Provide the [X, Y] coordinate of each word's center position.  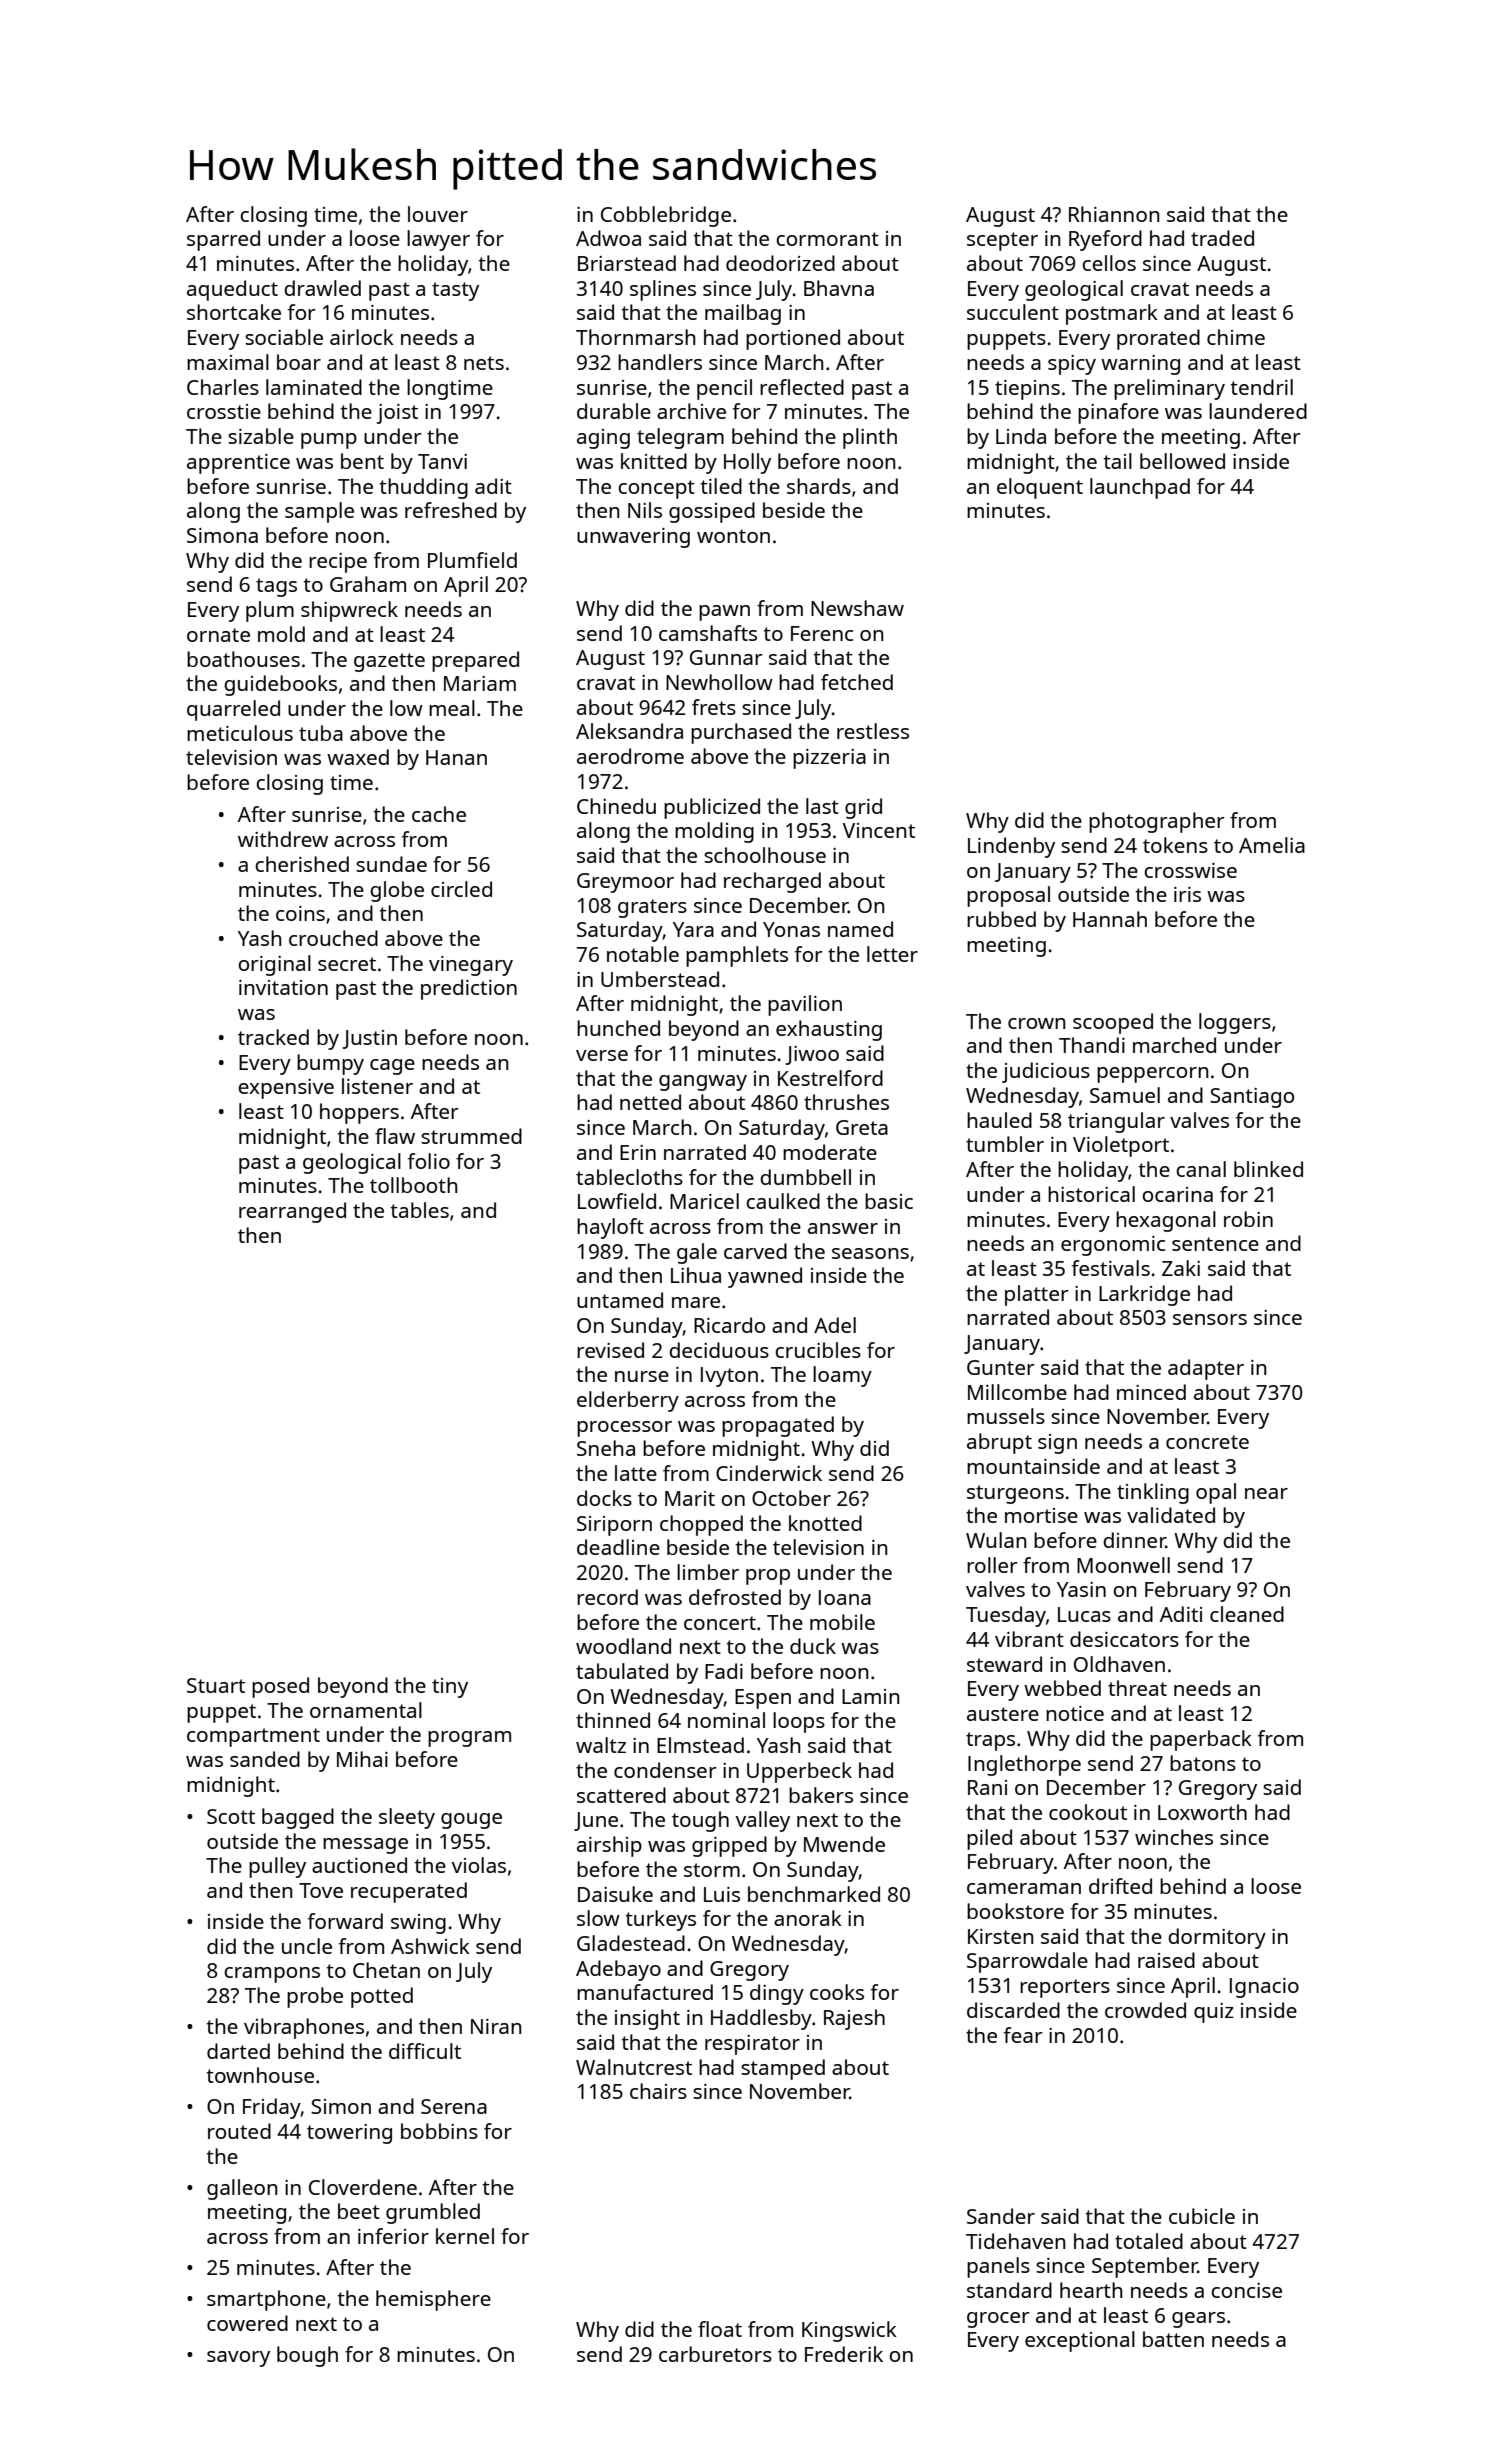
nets [484, 363]
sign [1057, 1444]
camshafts [708, 633]
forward [345, 1921]
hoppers [359, 1113]
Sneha [606, 1448]
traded [1222, 238]
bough [307, 2356]
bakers [821, 1795]
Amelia [1272, 845]
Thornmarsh [635, 337]
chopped [701, 1525]
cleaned [1247, 1614]
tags [276, 587]
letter [892, 954]
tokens [1175, 845]
